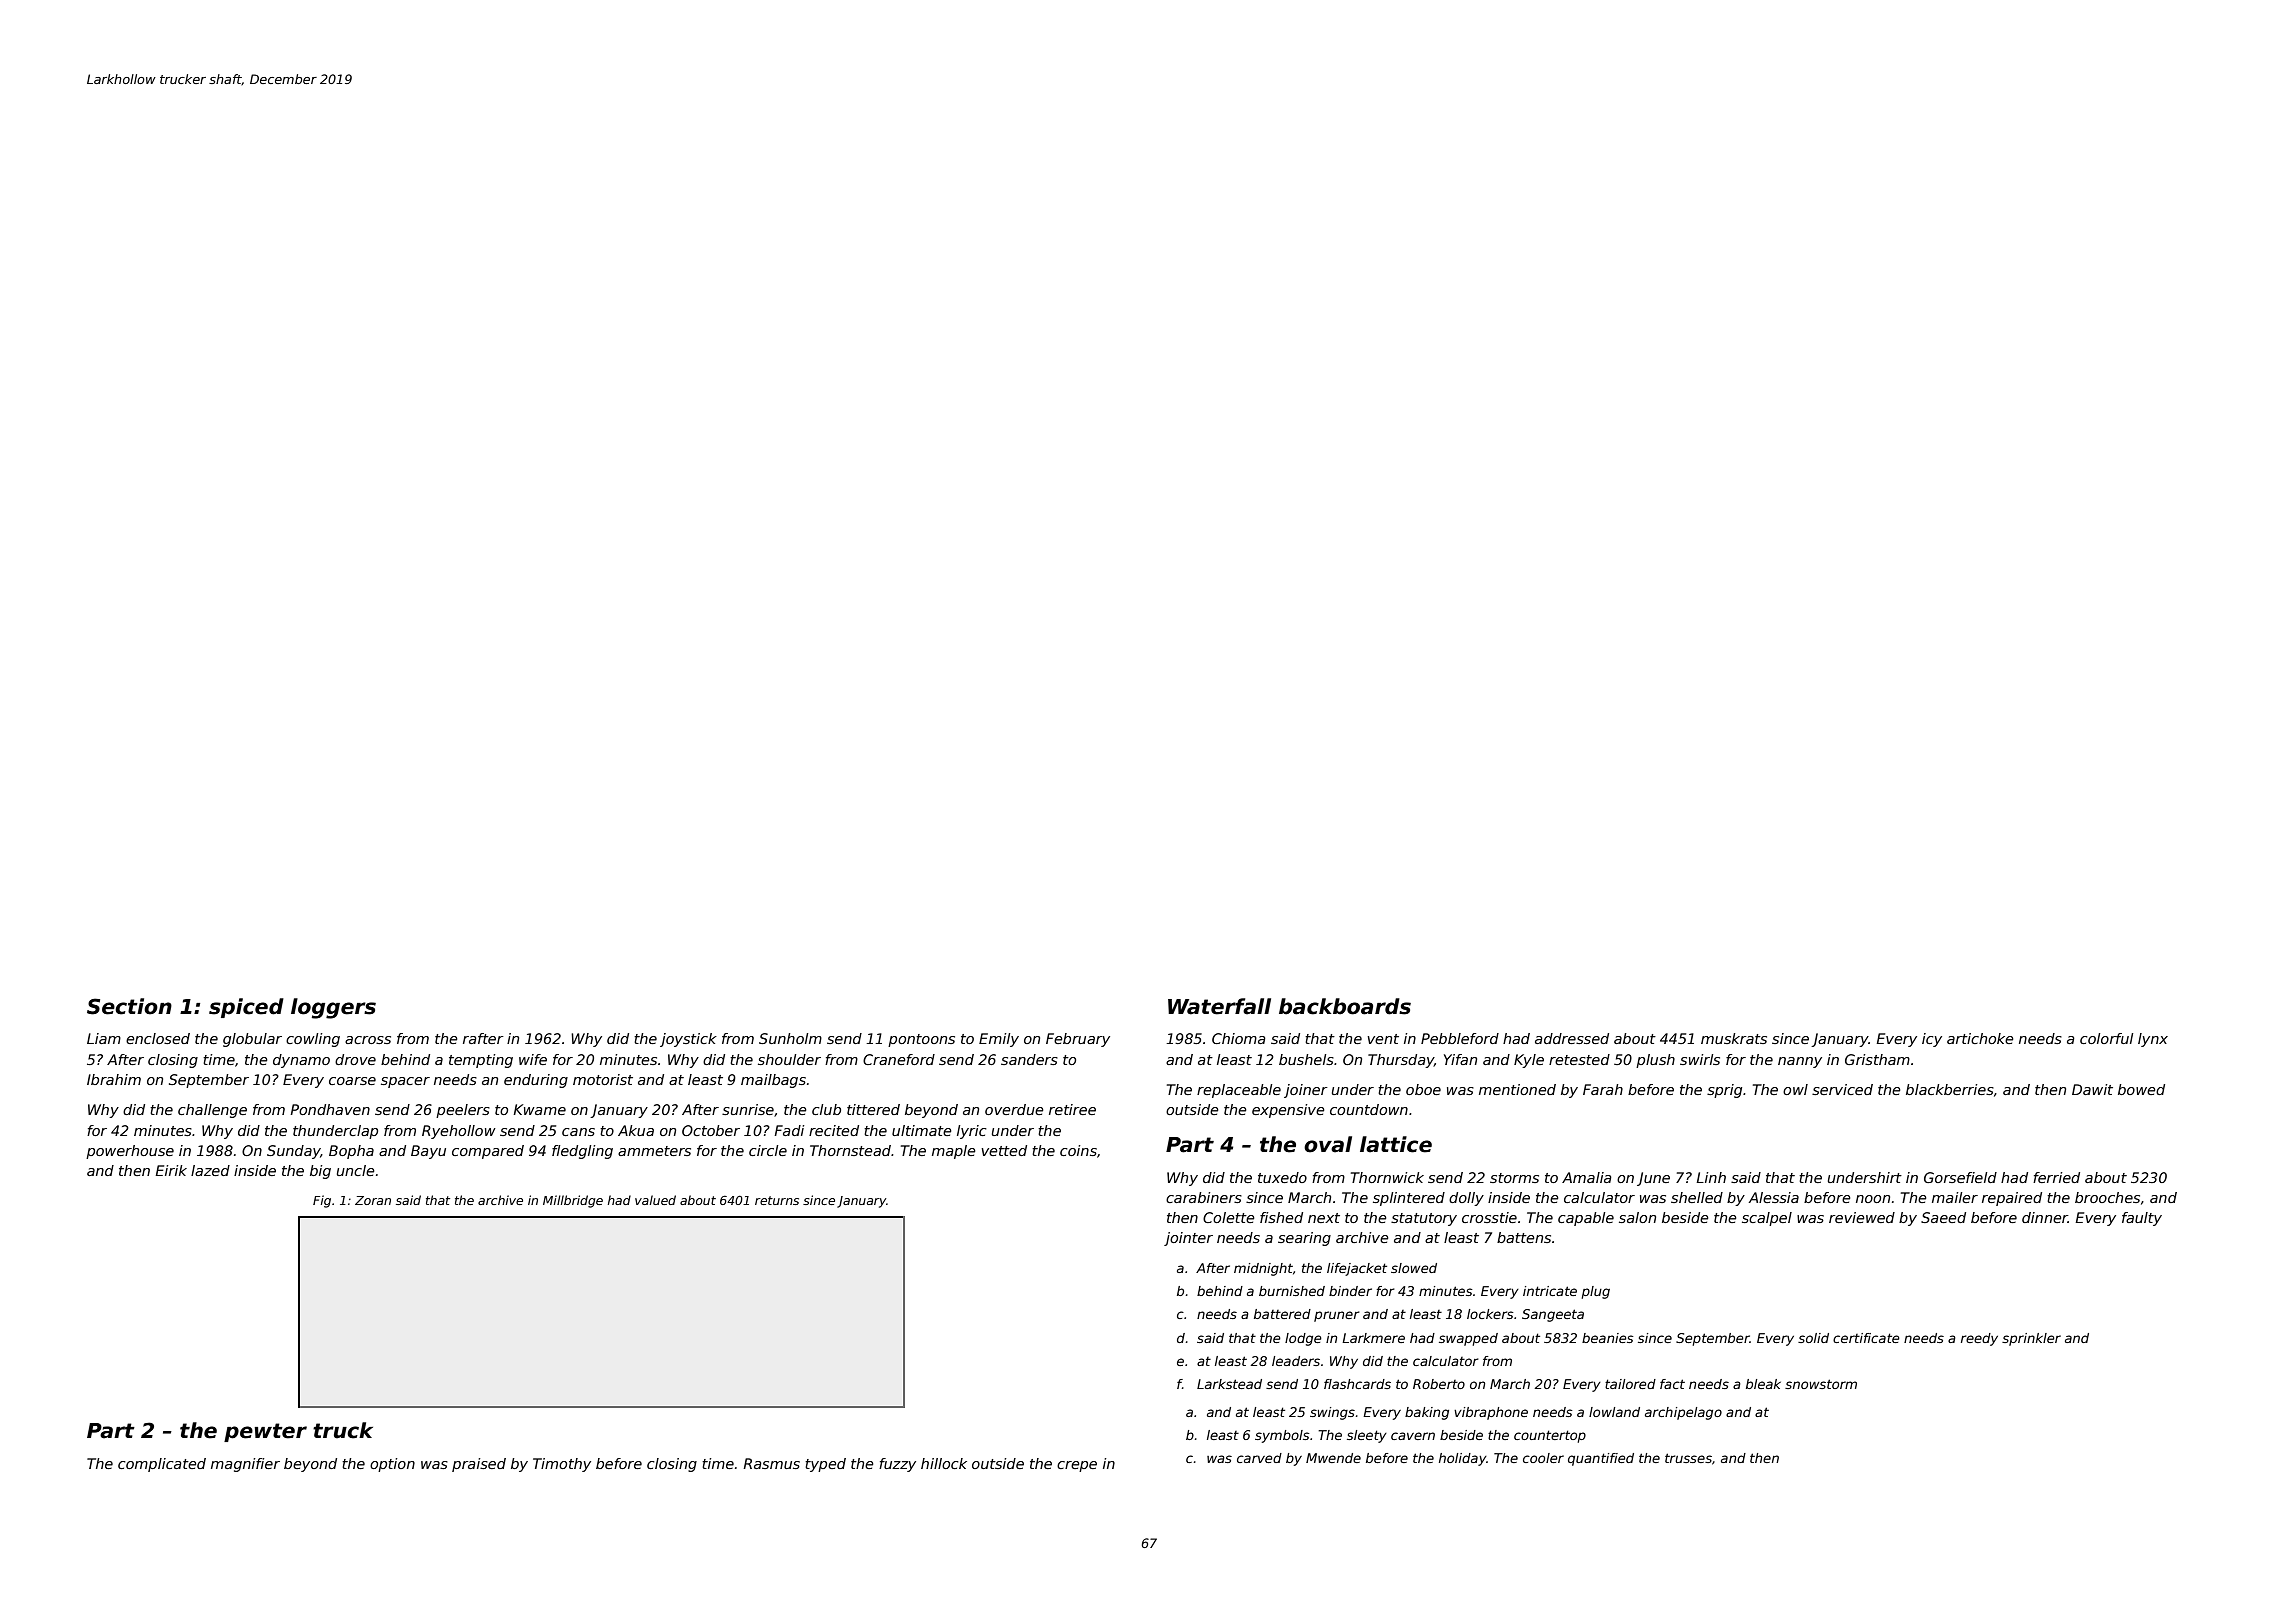  I want to click on artichoke, so click(1980, 1038).
